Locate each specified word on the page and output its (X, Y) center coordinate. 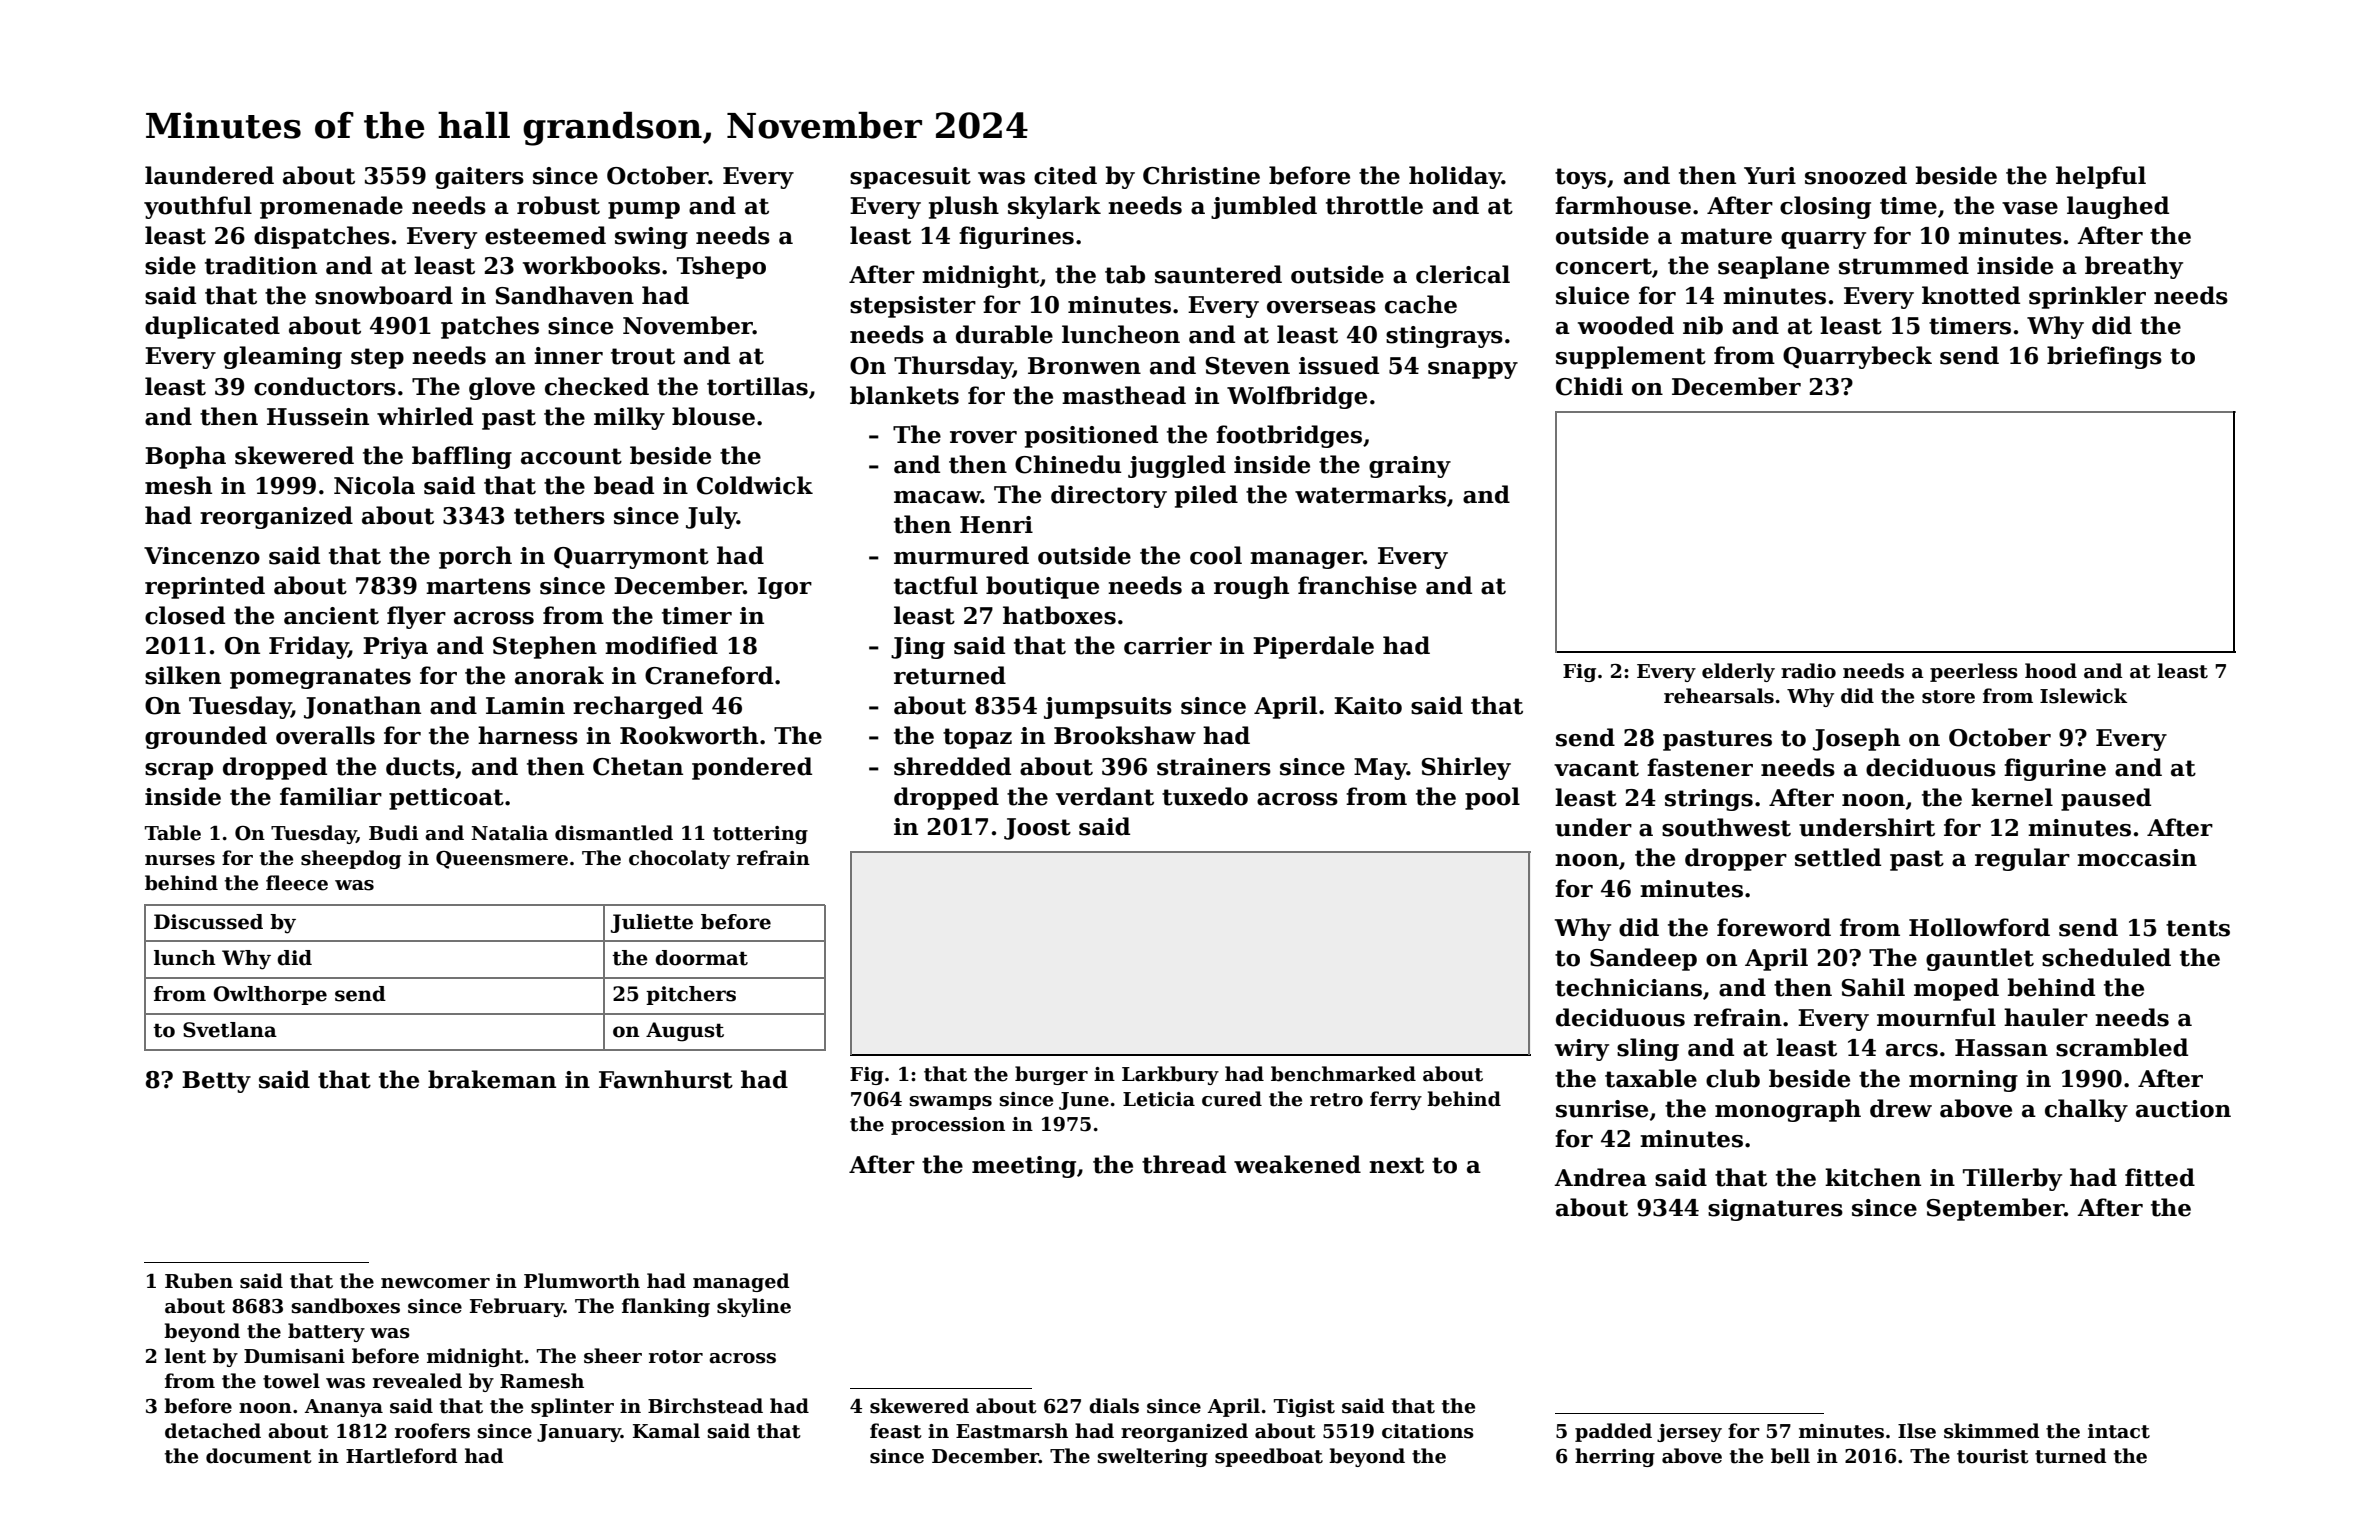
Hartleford (401, 1456)
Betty (216, 1082)
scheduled (2106, 957)
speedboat (1269, 1457)
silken (183, 675)
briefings (2104, 357)
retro (1336, 1100)
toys (1580, 178)
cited (1065, 175)
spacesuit (910, 178)
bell (1790, 1456)
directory (1109, 496)
